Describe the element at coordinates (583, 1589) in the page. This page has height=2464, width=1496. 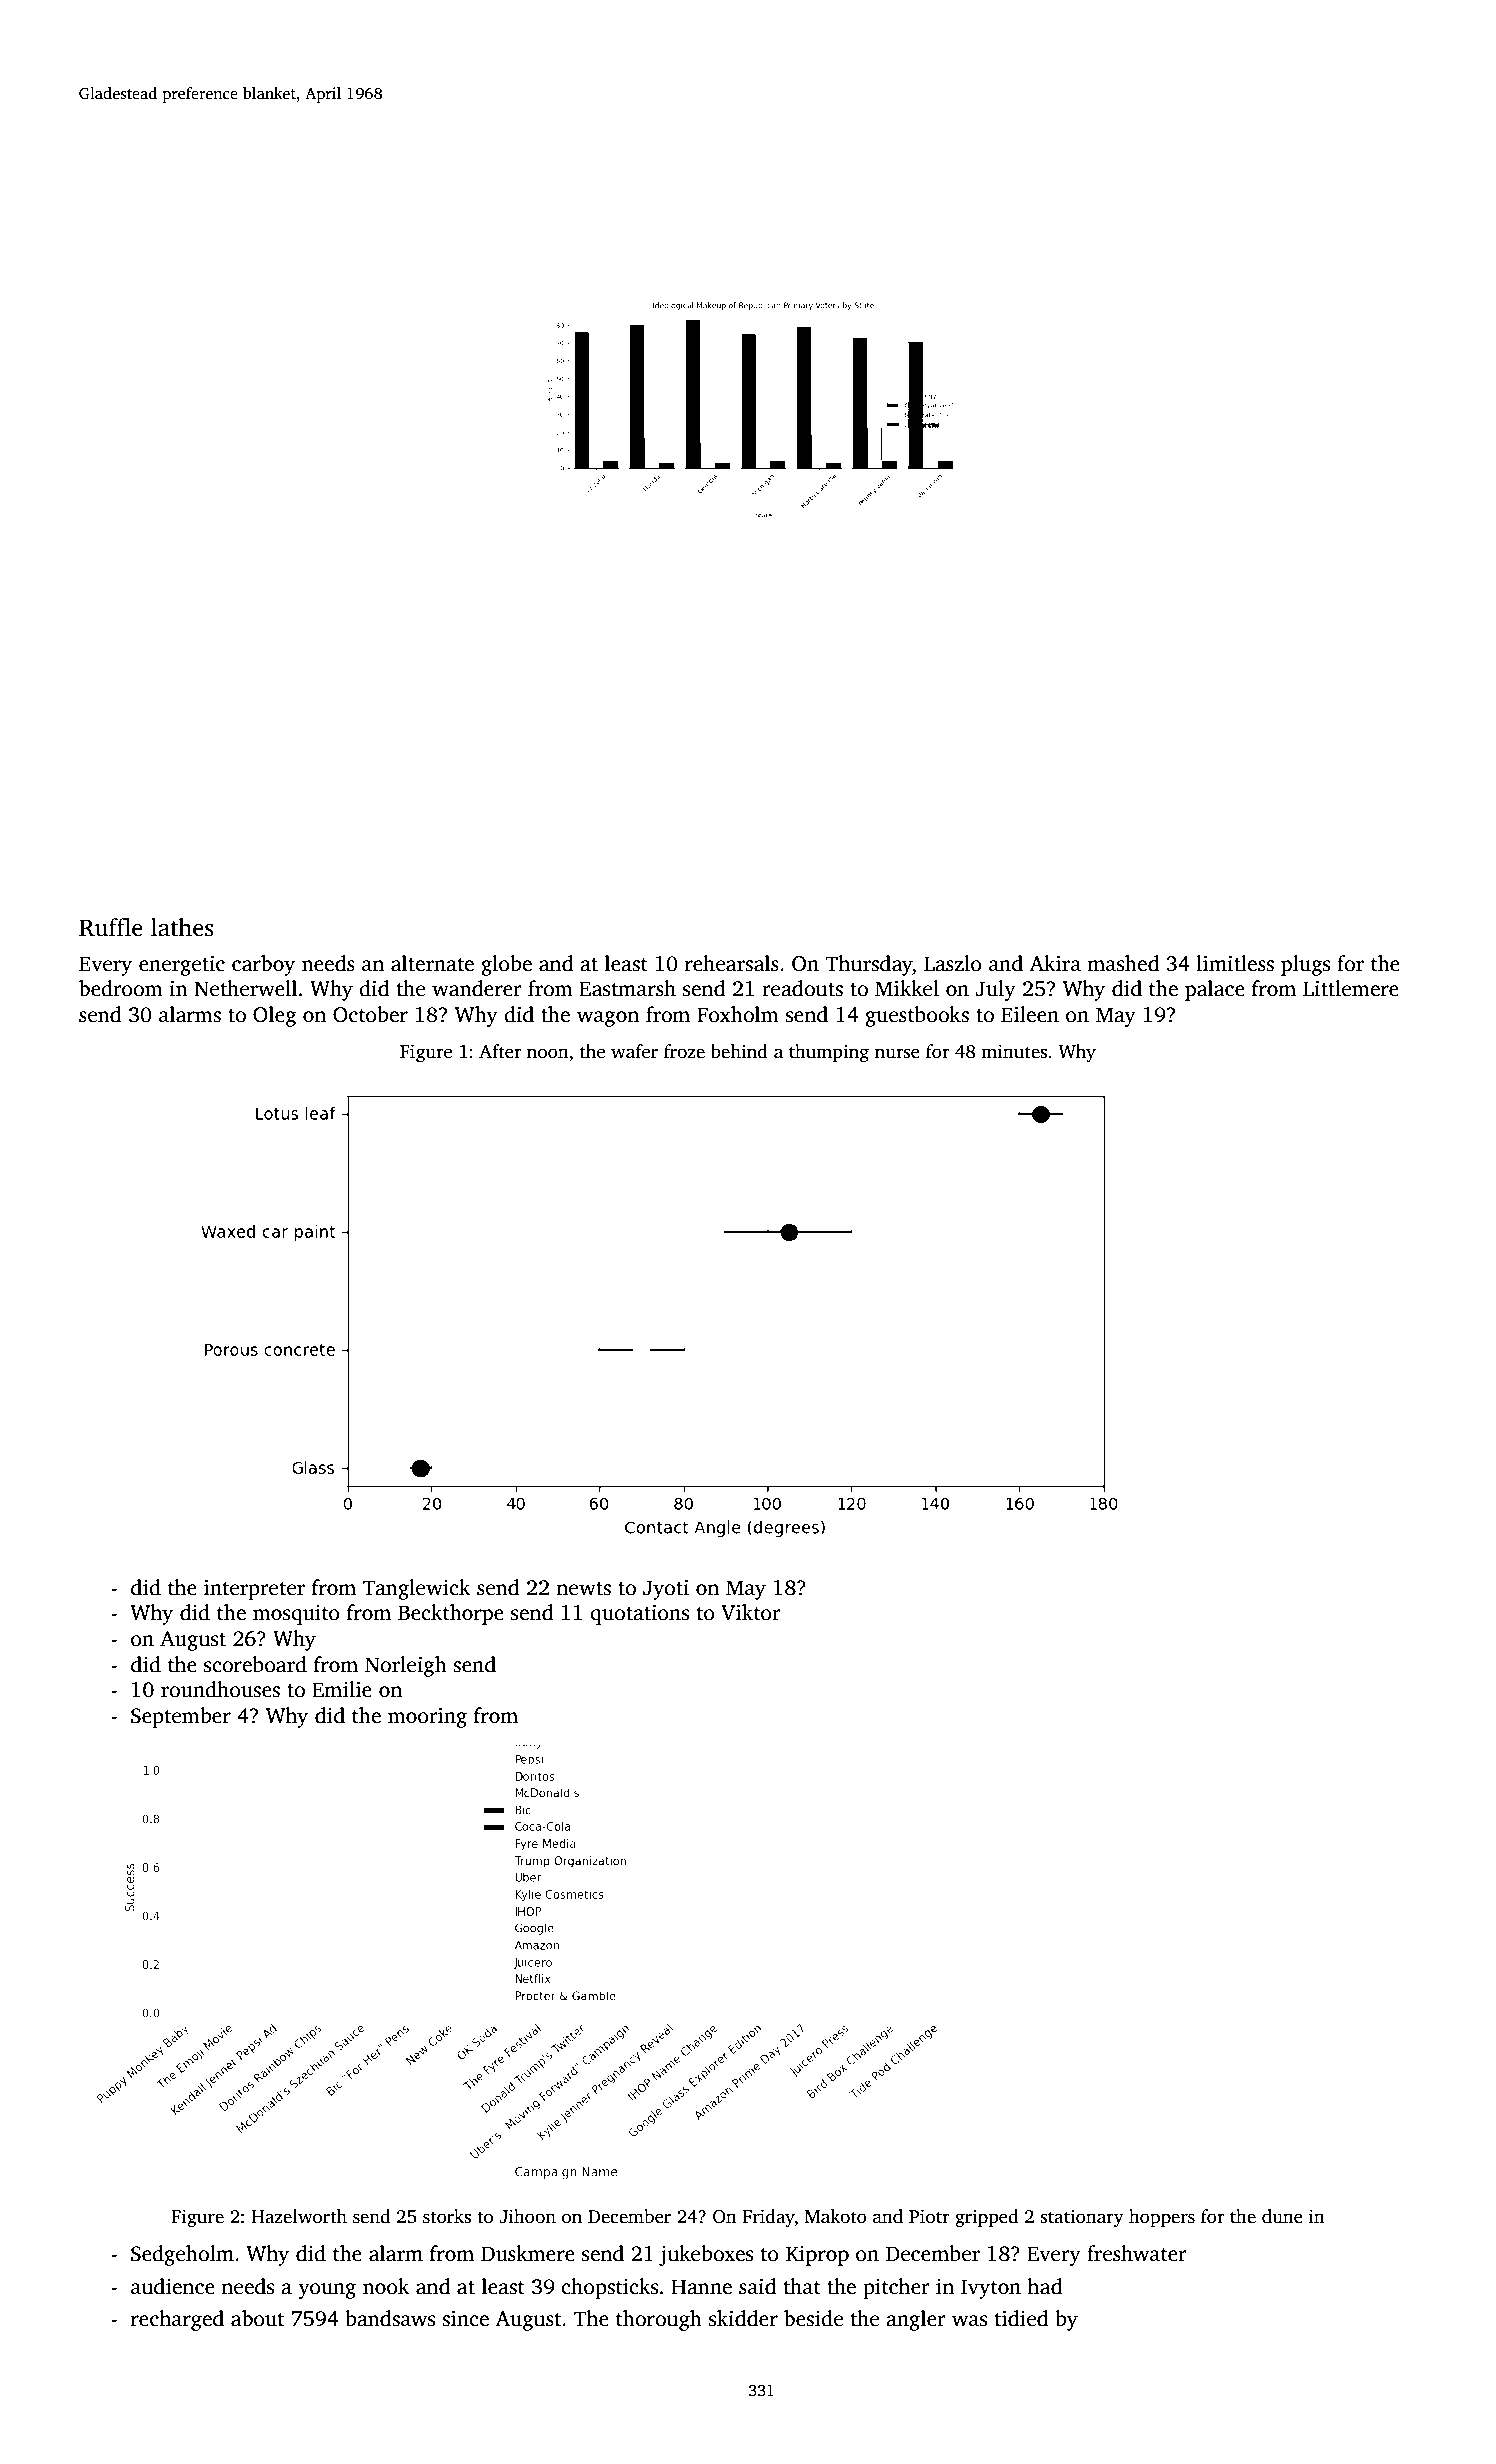
I see `newts` at that location.
